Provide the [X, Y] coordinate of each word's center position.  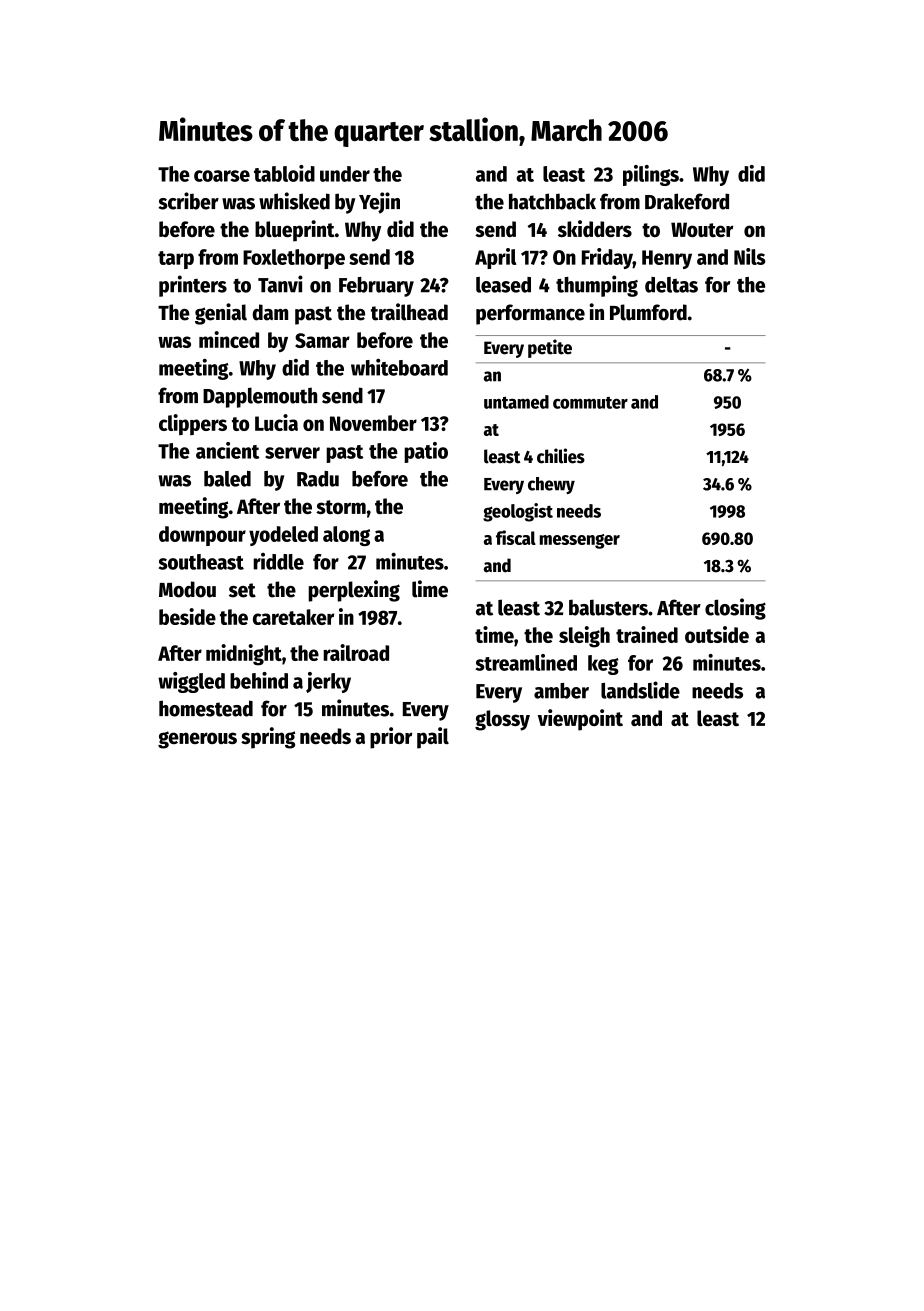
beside [187, 616]
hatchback [552, 201]
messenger [580, 541]
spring [268, 738]
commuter [590, 403]
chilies [561, 456]
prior [391, 738]
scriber [188, 201]
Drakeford [687, 201]
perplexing [354, 591]
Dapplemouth [260, 397]
